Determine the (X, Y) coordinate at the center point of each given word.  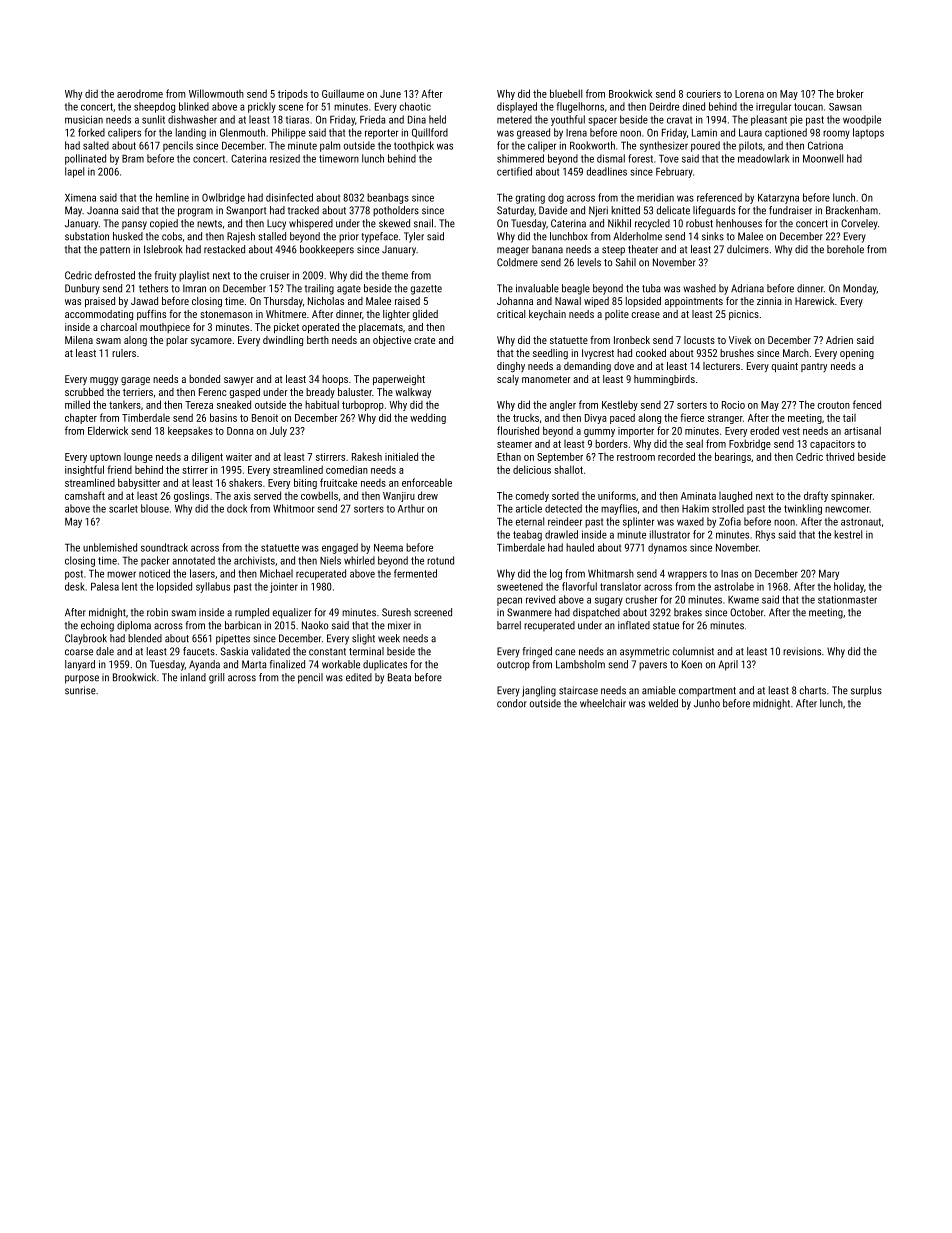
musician (84, 120)
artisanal (862, 430)
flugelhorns (580, 107)
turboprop (363, 406)
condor (512, 703)
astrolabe (734, 586)
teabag (527, 535)
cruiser (274, 275)
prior (349, 237)
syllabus (213, 587)
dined (694, 106)
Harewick (815, 301)
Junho (707, 703)
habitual (322, 404)
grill (216, 678)
